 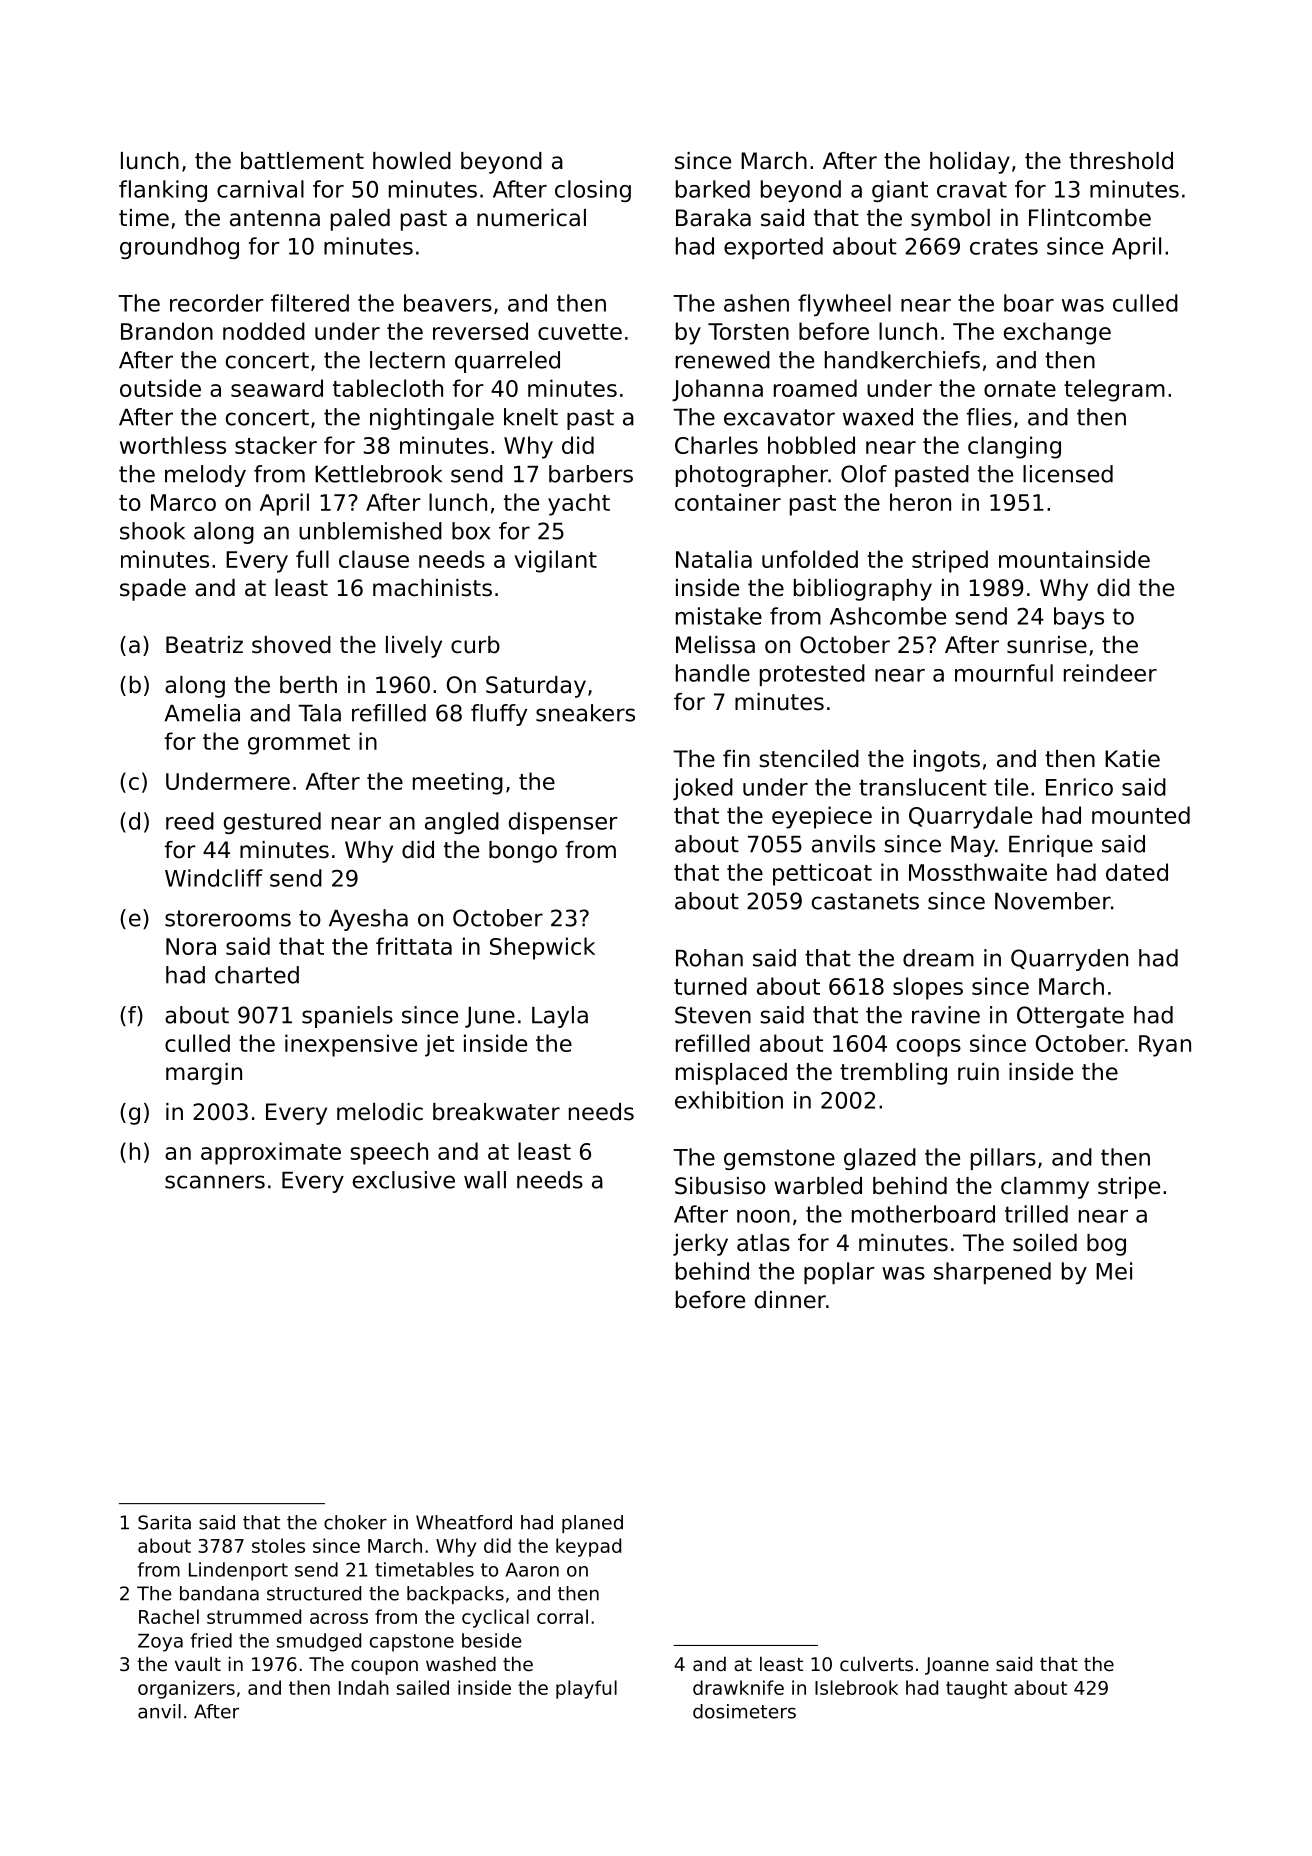 I want to click on clammy, so click(x=1045, y=1188).
